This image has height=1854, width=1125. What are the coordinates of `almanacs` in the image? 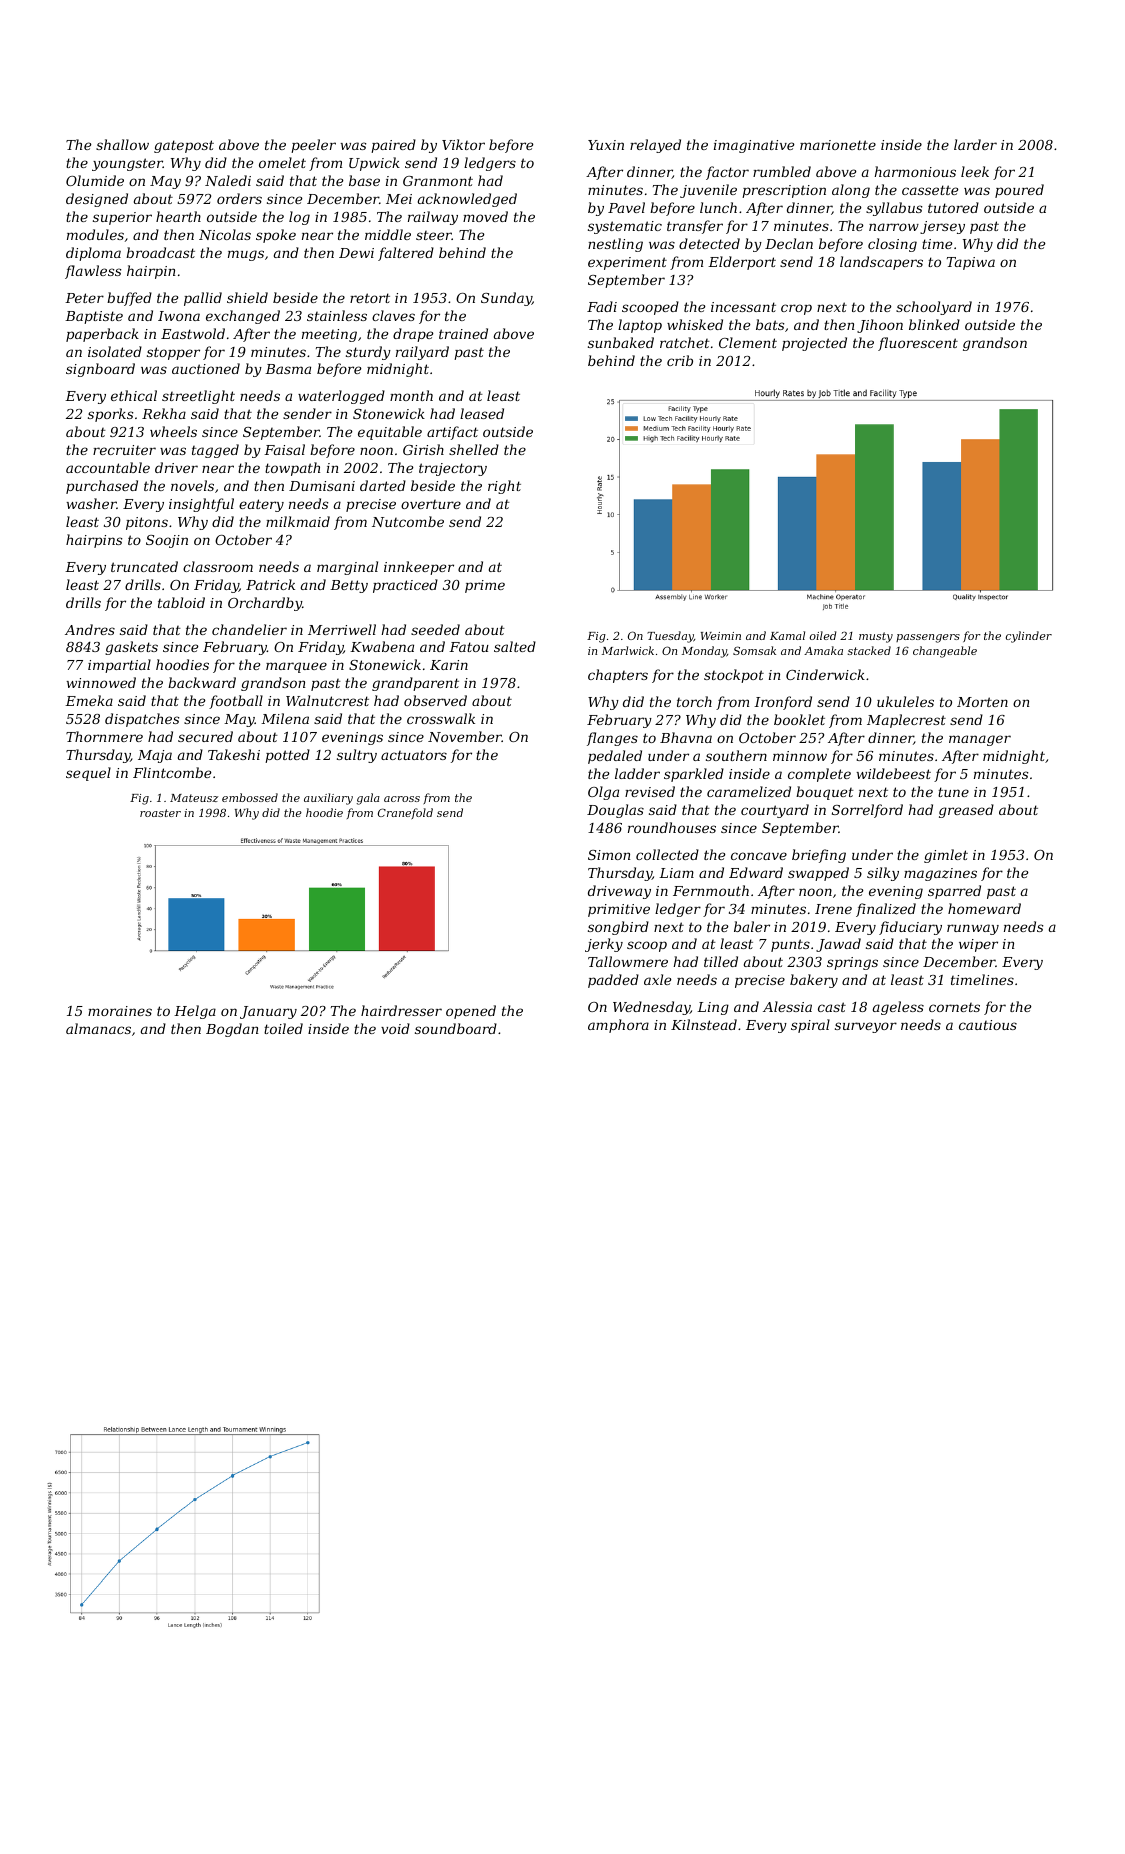 It's located at (98, 1028).
